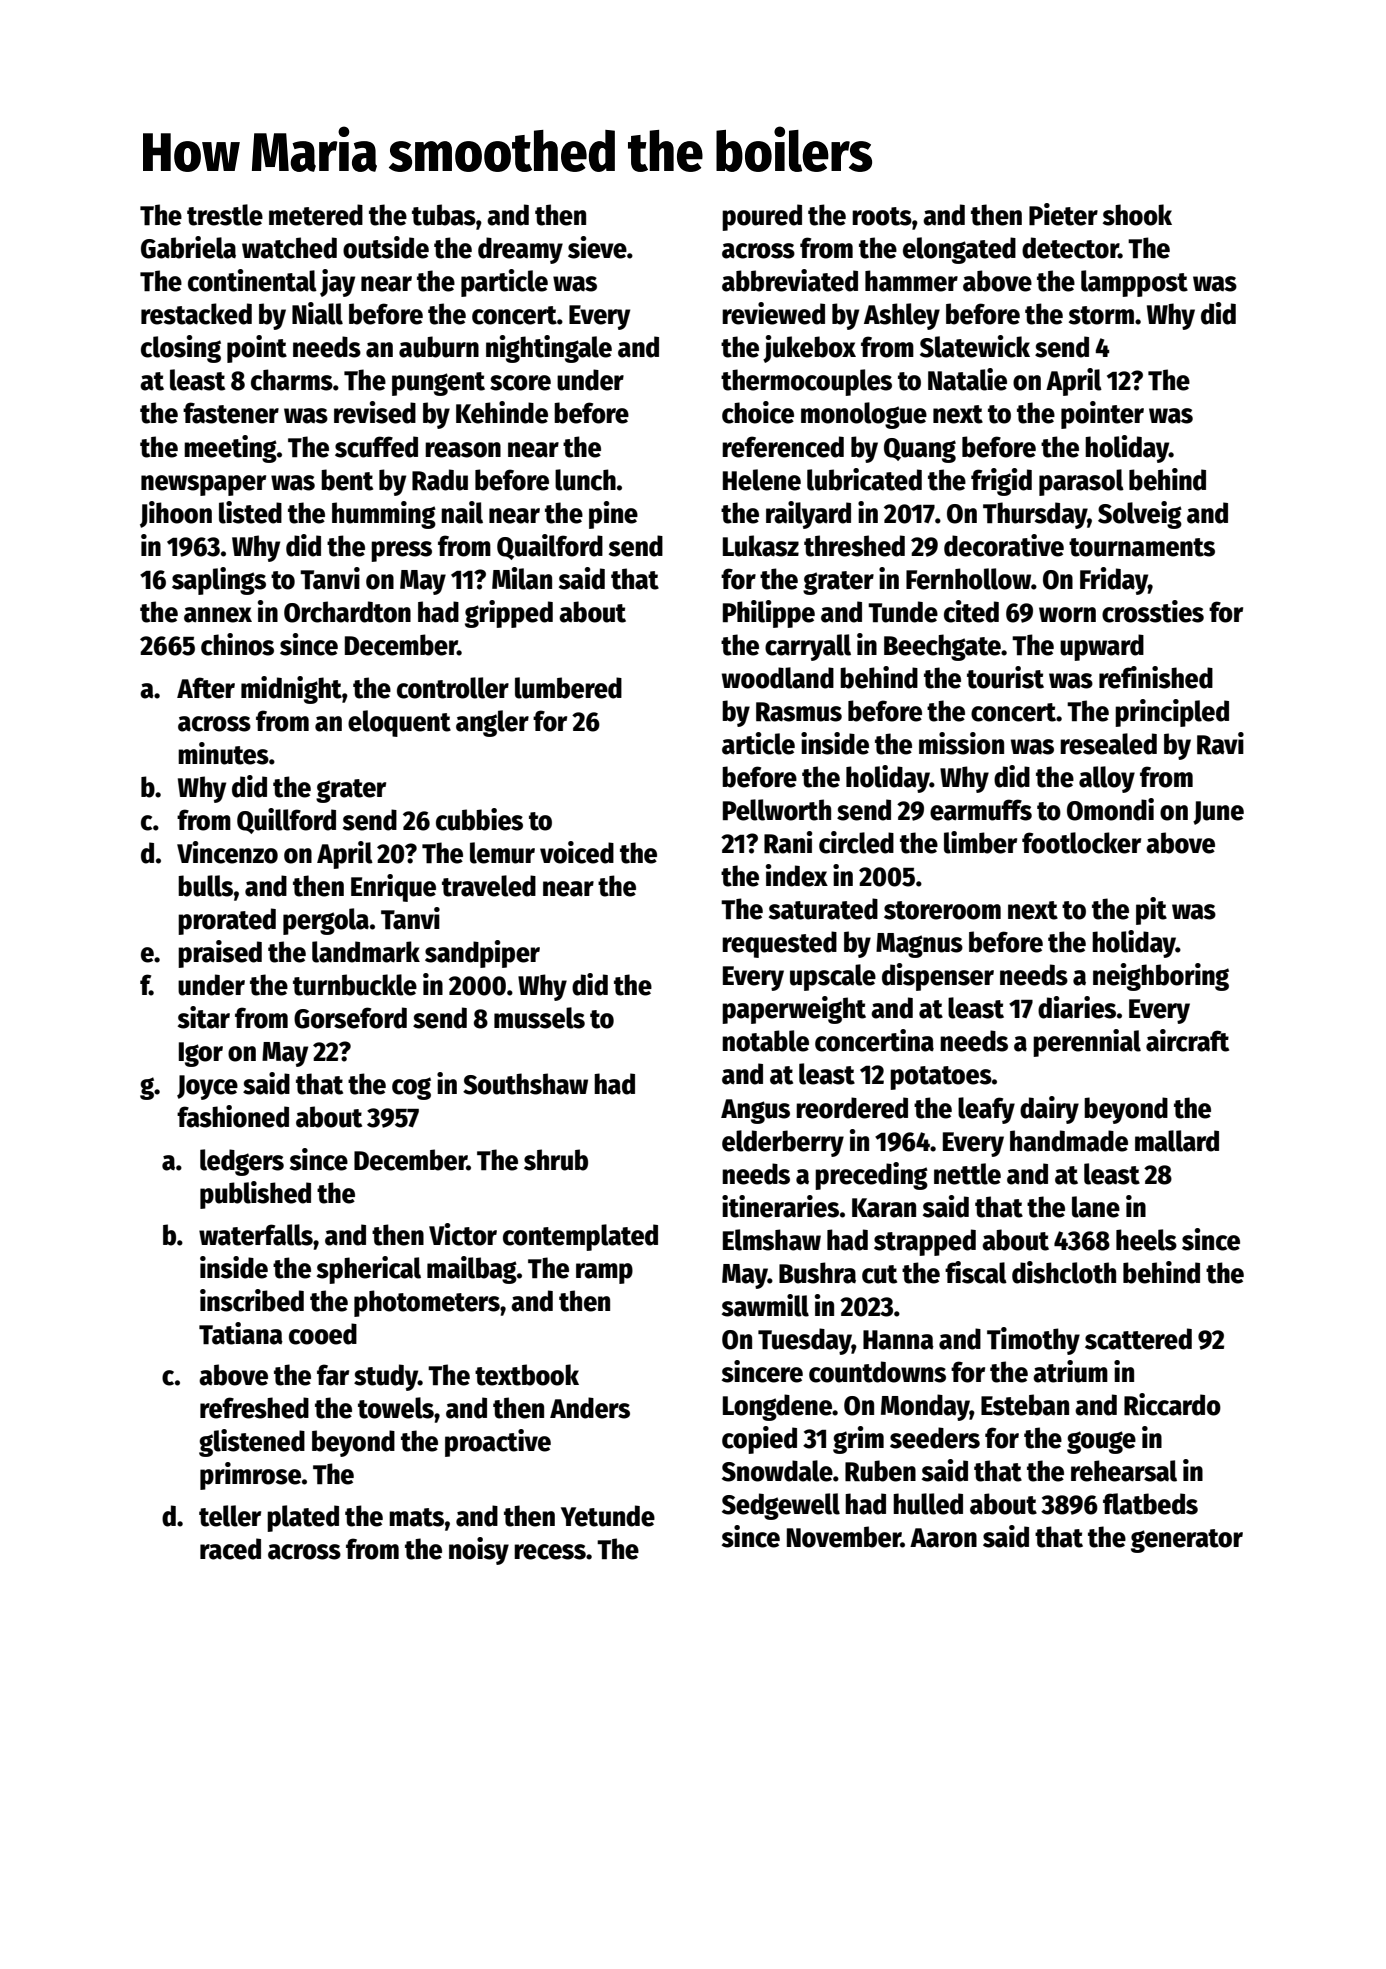 This document has height=1969, width=1386. What do you see at coordinates (399, 723) in the document?
I see `eloquent` at bounding box center [399, 723].
